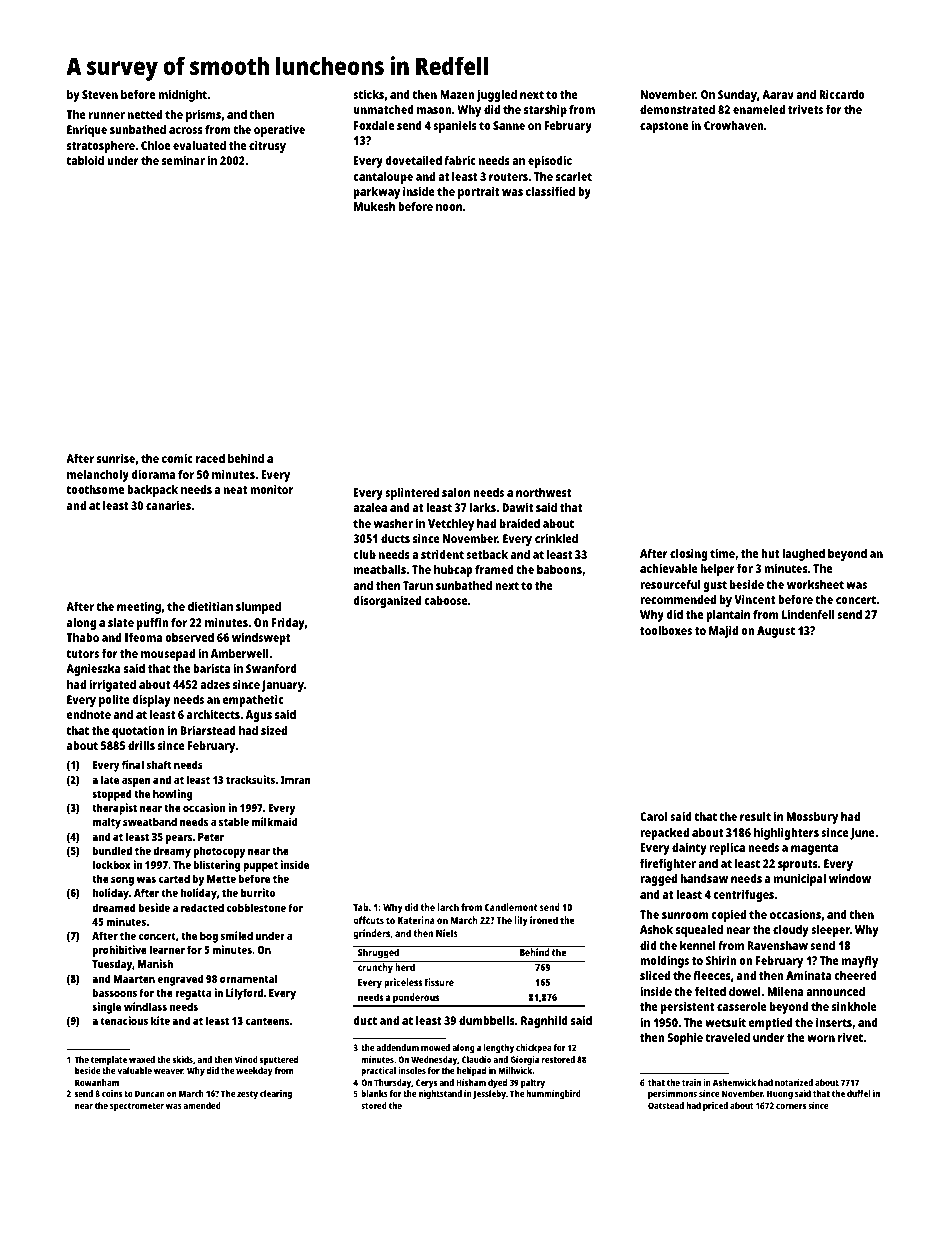  Describe the element at coordinates (267, 146) in the document. I see `citrusy` at that location.
